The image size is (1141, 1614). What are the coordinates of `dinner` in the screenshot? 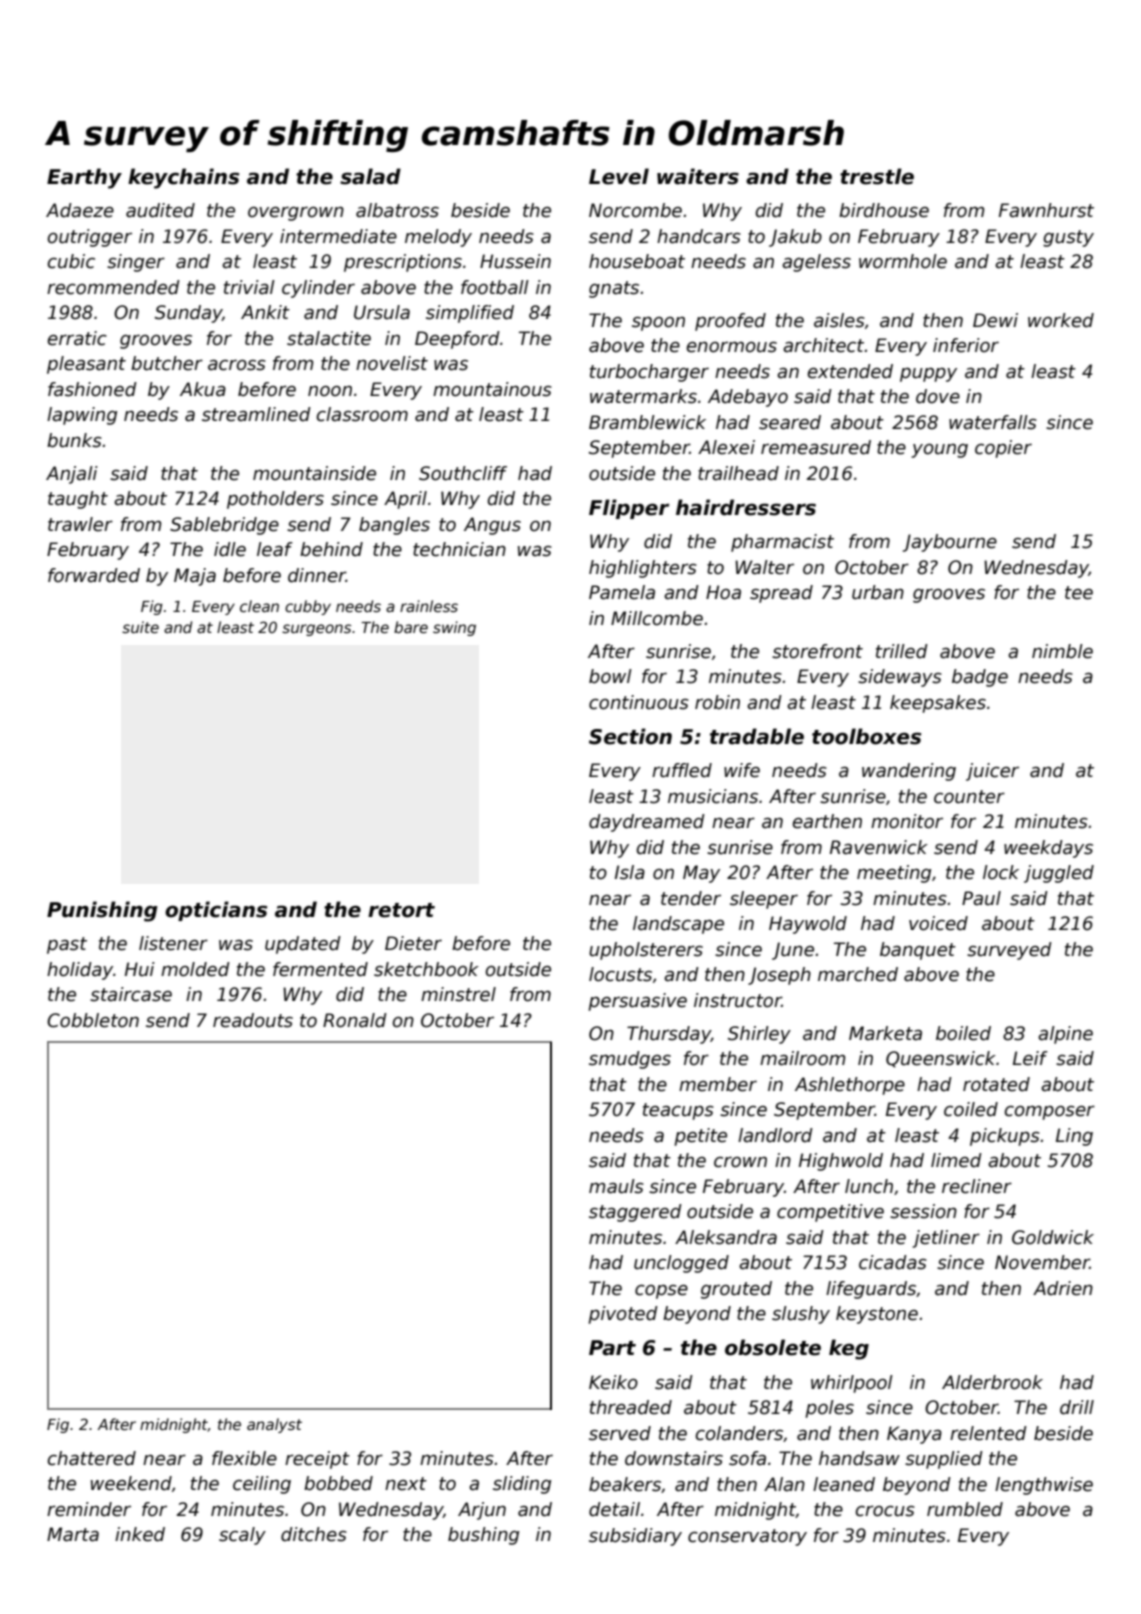 It's located at (317, 575).
